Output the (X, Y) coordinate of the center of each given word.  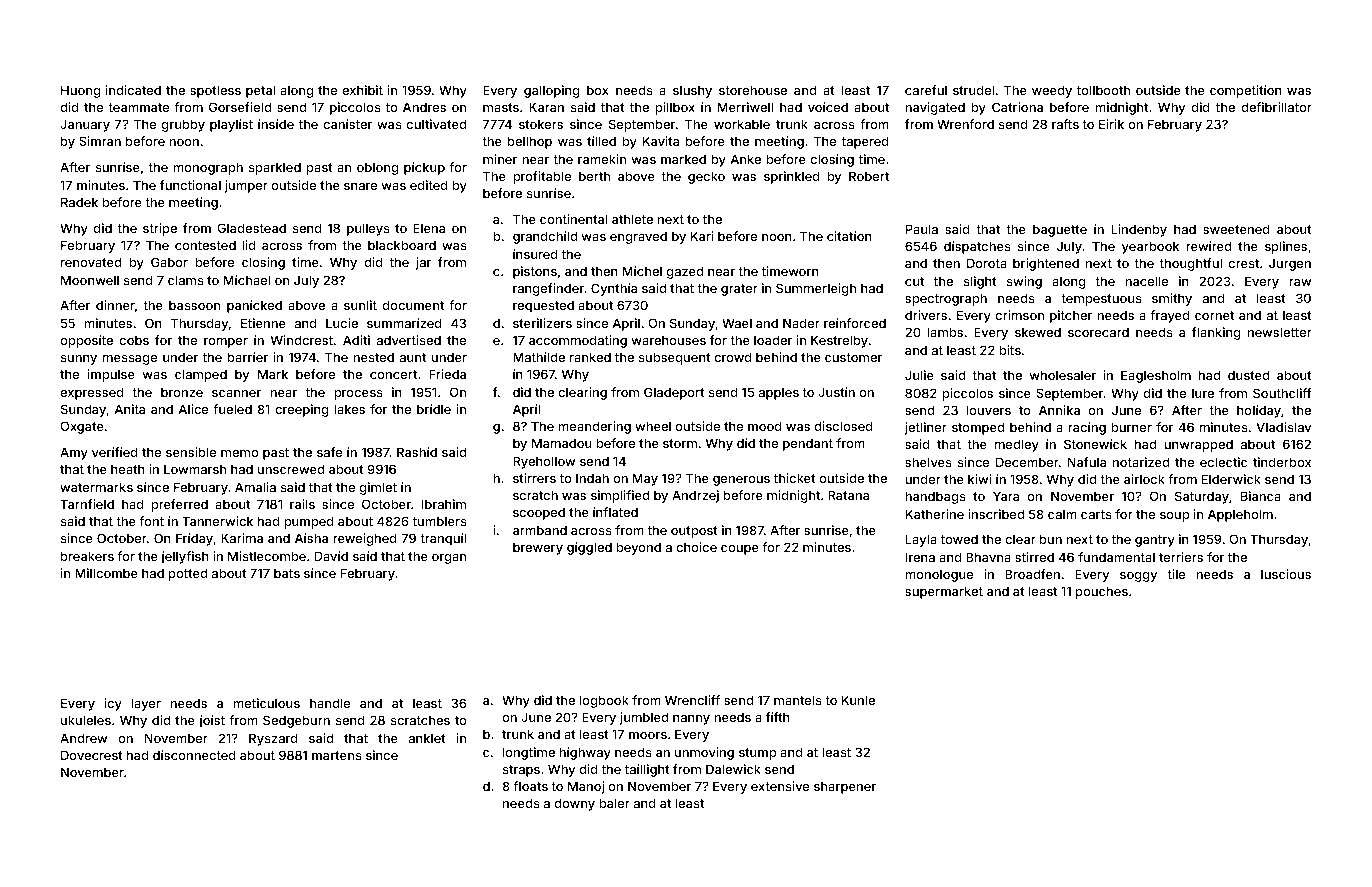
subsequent (675, 358)
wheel (653, 426)
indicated (133, 90)
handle (330, 703)
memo (239, 453)
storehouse (753, 90)
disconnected (194, 755)
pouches (1102, 592)
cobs (134, 340)
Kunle (858, 700)
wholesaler (1063, 375)
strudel (973, 90)
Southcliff (1282, 393)
